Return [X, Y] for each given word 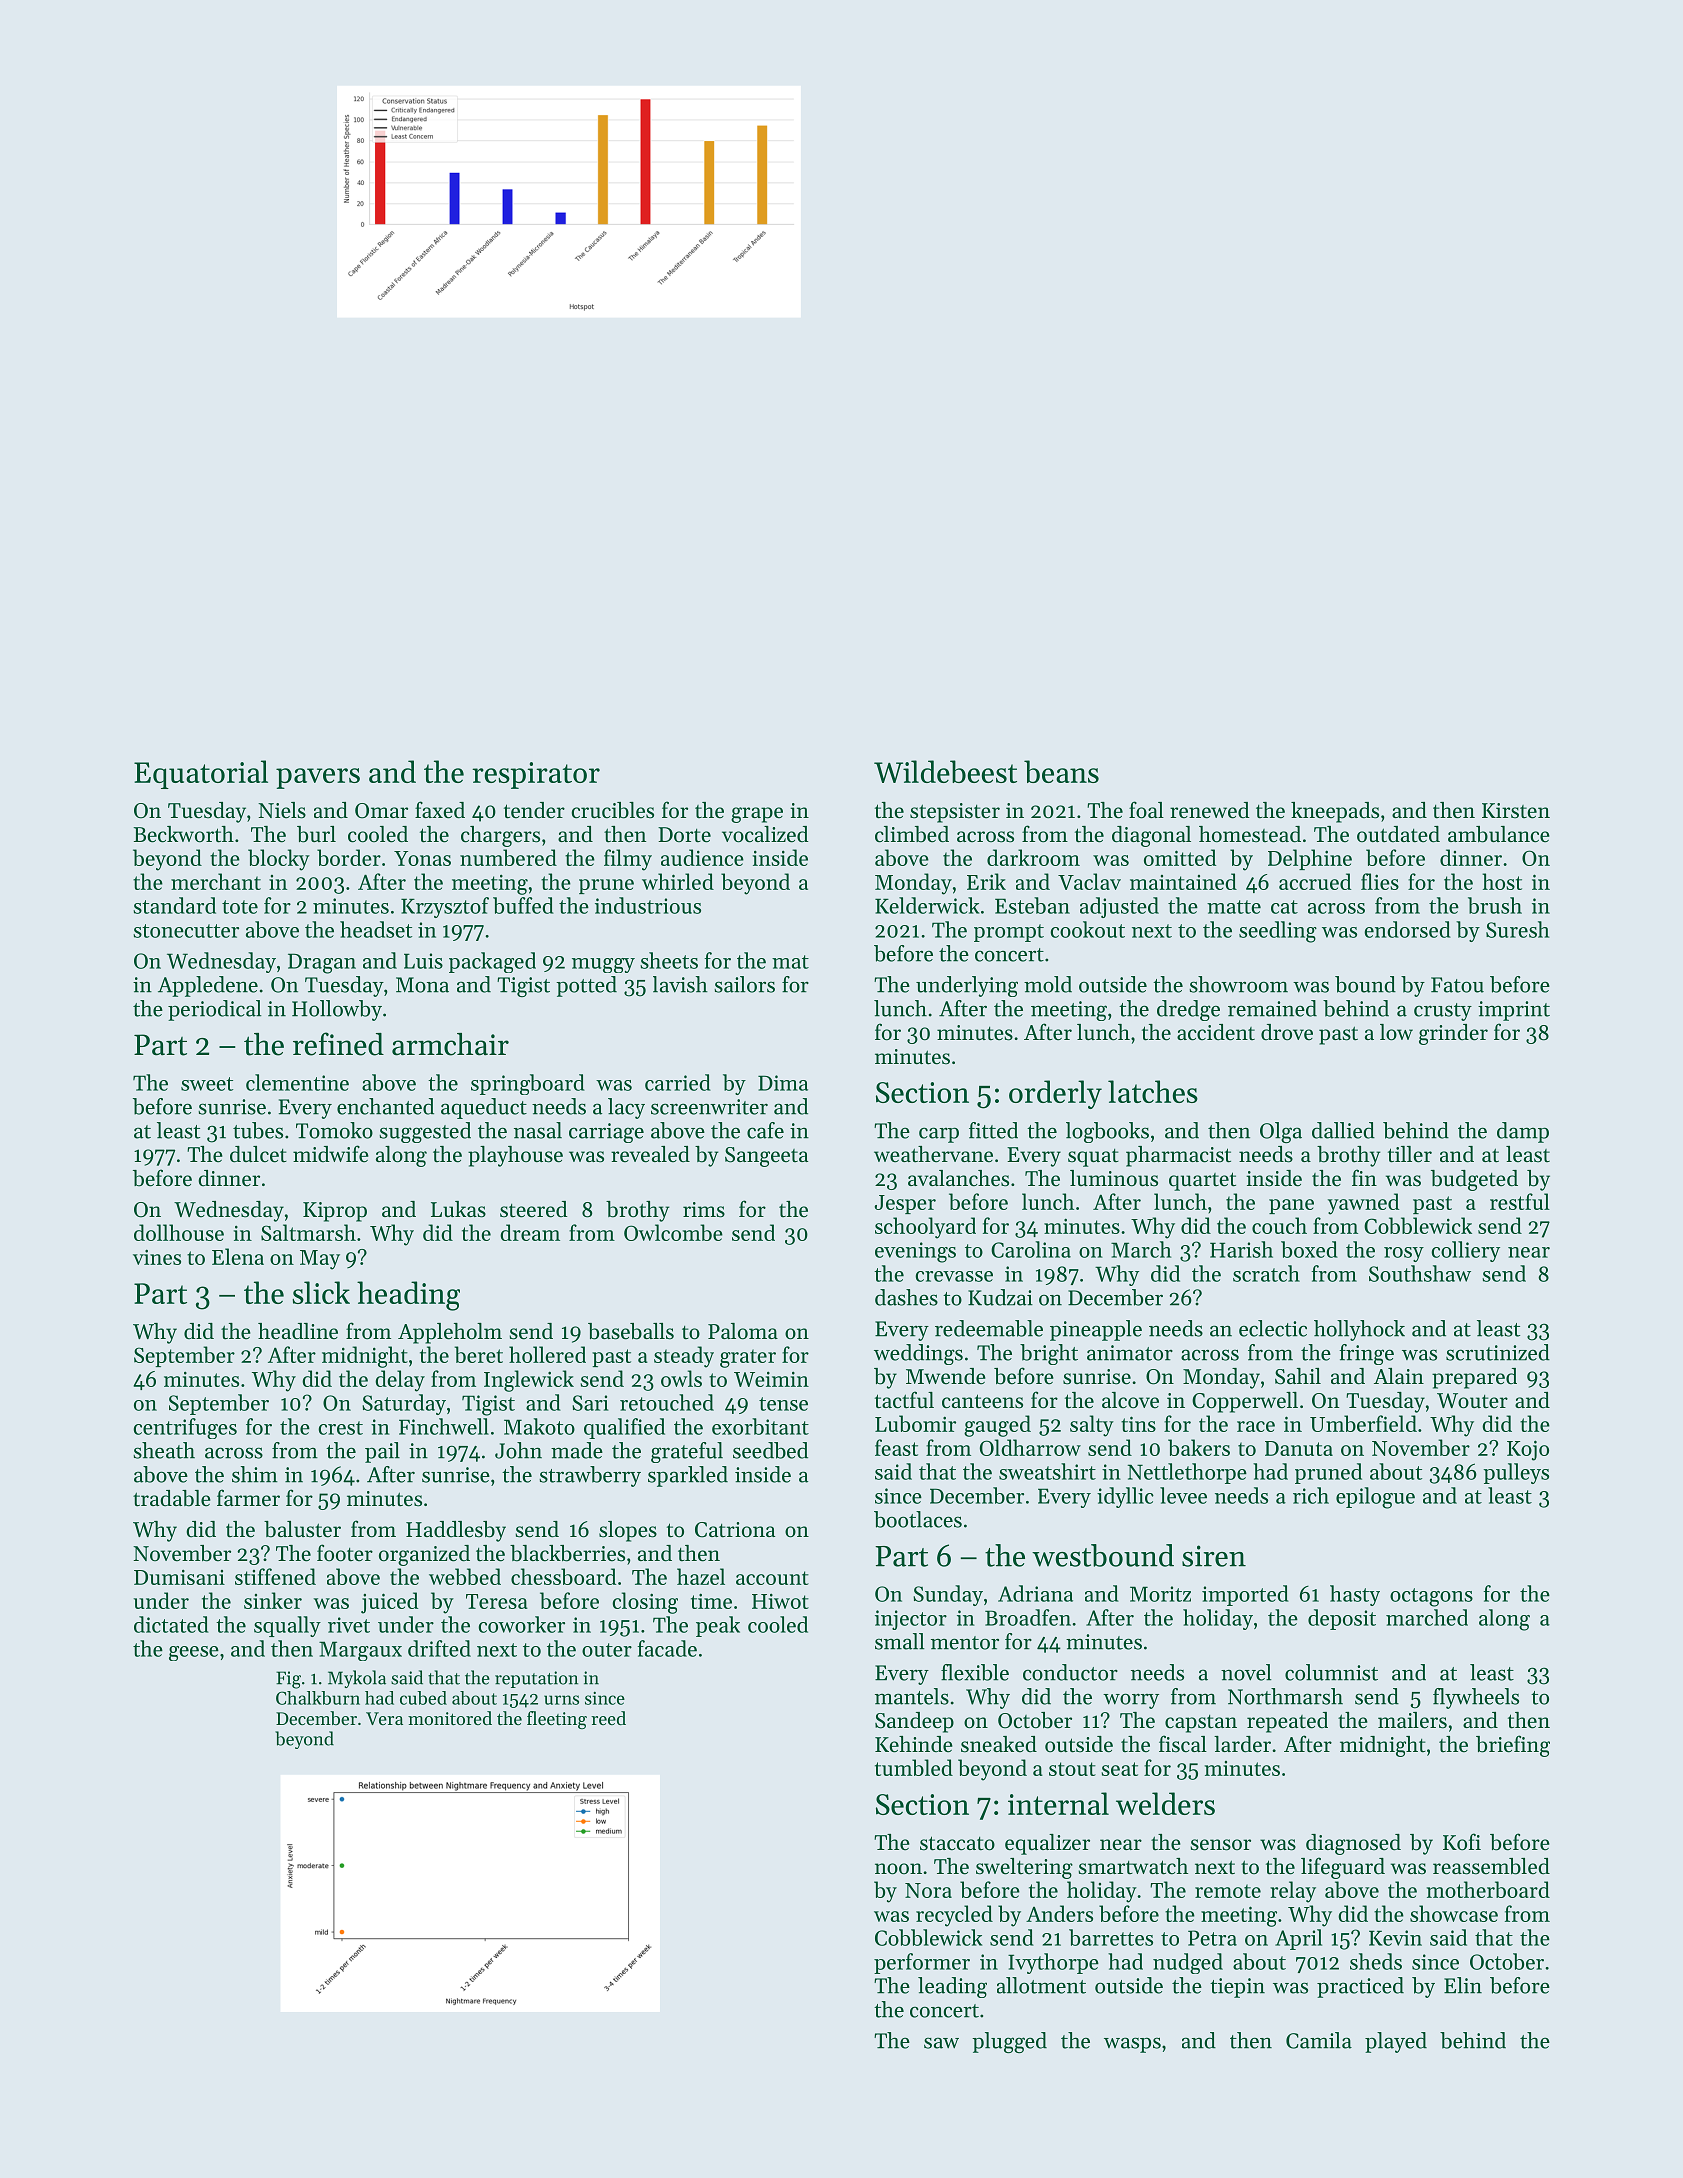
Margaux [360, 1651]
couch [1279, 1225]
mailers [1412, 1720]
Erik [986, 881]
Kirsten [1516, 811]
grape [757, 815]
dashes [906, 1297]
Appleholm [450, 1333]
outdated [1398, 834]
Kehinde [914, 1744]
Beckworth [183, 834]
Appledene [208, 986]
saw [941, 2043]
